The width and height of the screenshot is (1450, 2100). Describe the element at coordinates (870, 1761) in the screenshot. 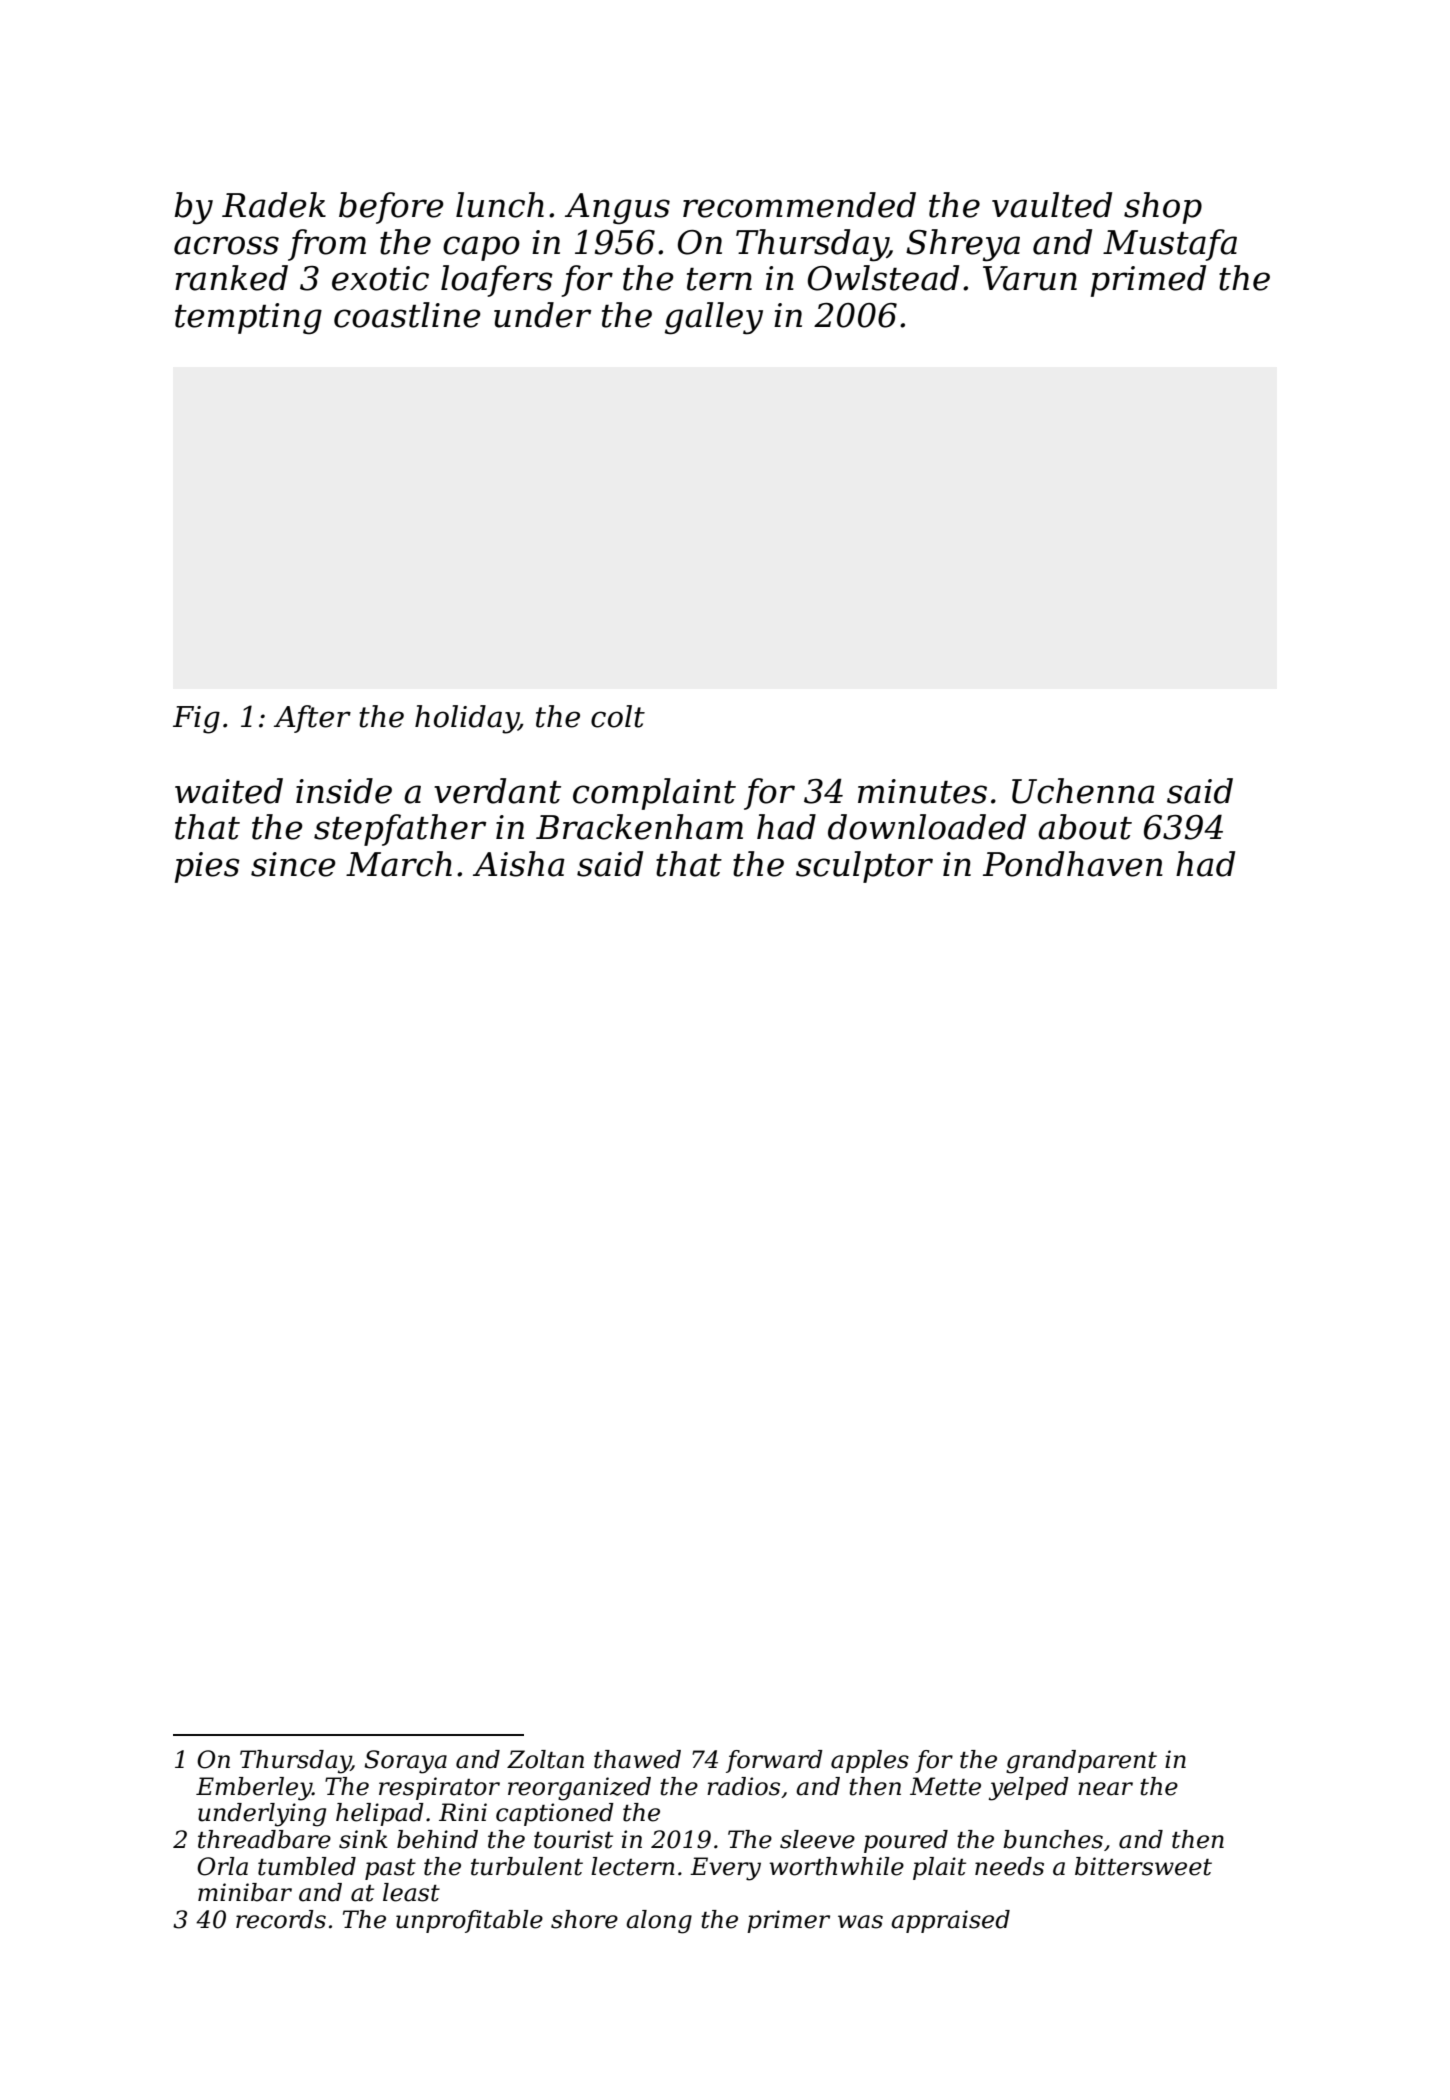

I see `apples` at that location.
